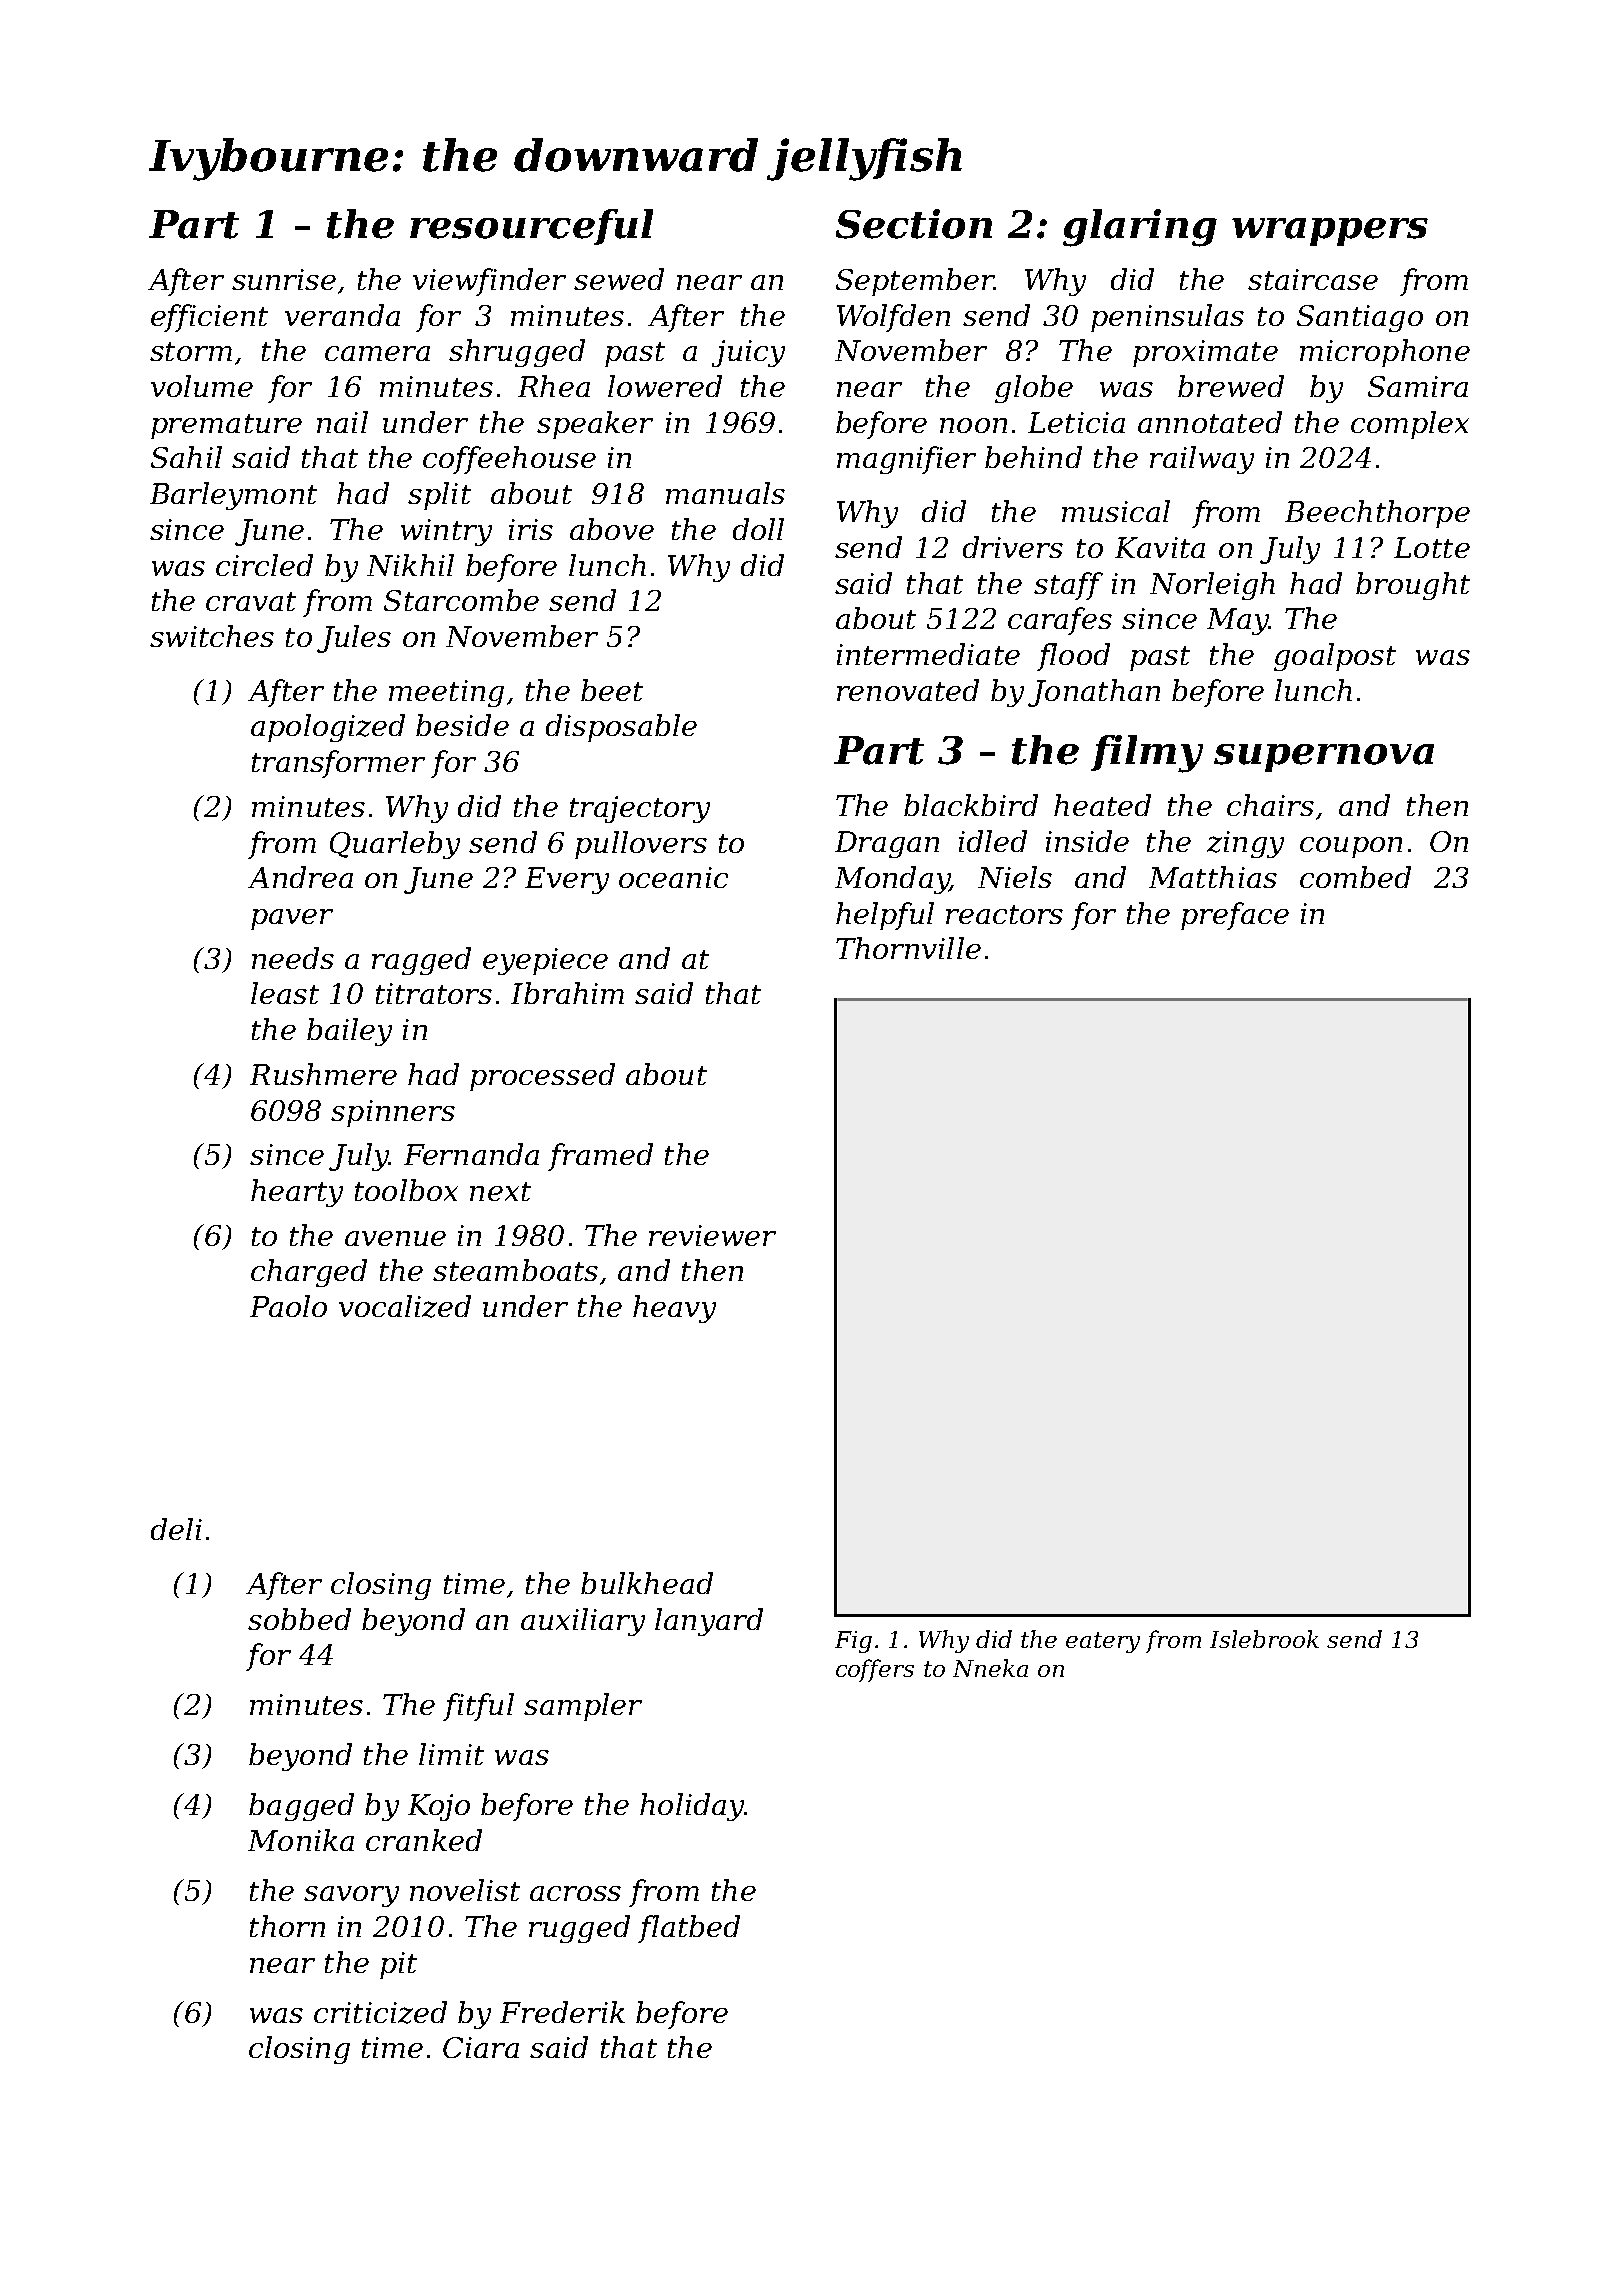 The image size is (1620, 2292). What do you see at coordinates (1270, 805) in the screenshot?
I see `chairs` at bounding box center [1270, 805].
